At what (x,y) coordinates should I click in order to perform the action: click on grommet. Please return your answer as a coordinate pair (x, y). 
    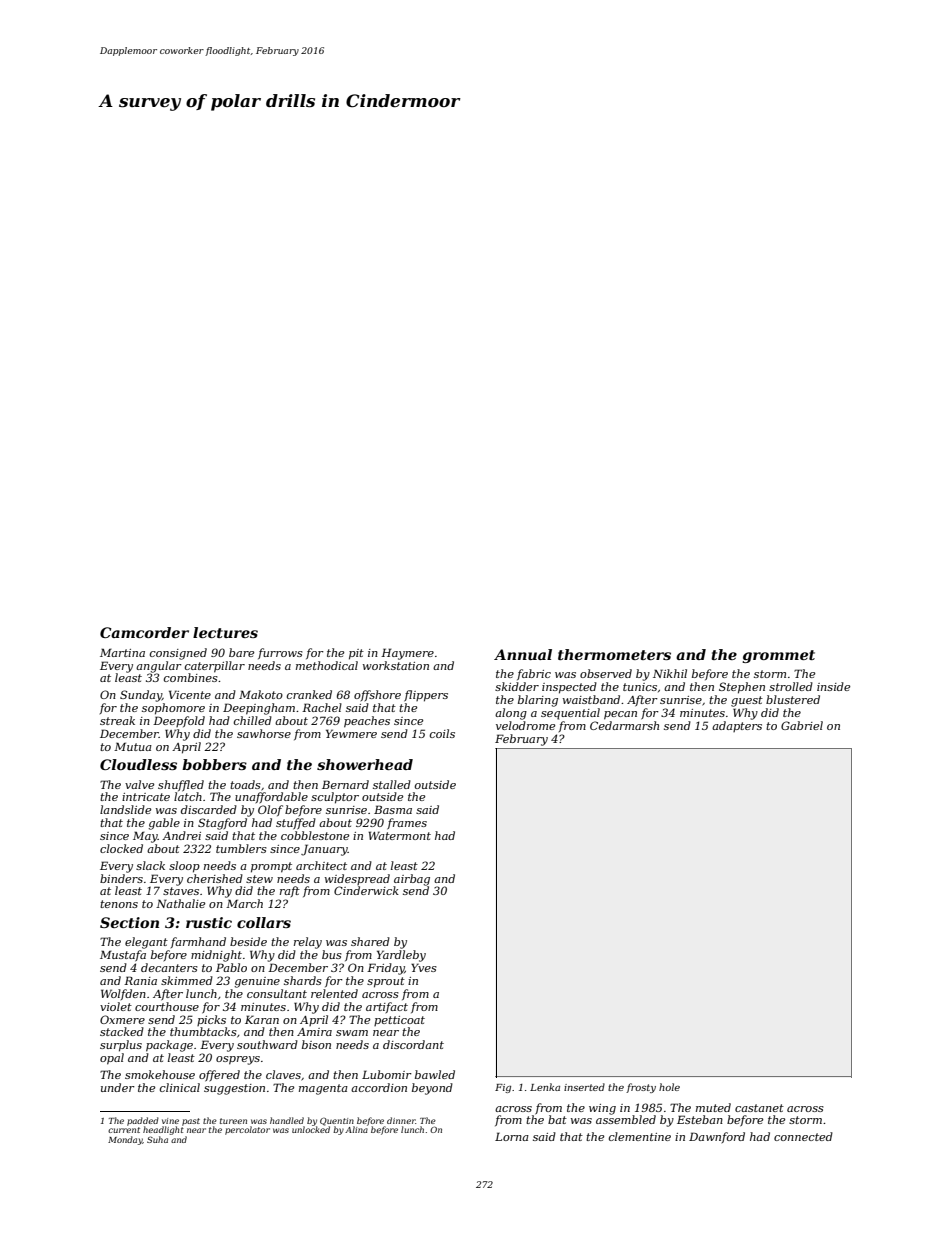
    Looking at the image, I should click on (778, 656).
